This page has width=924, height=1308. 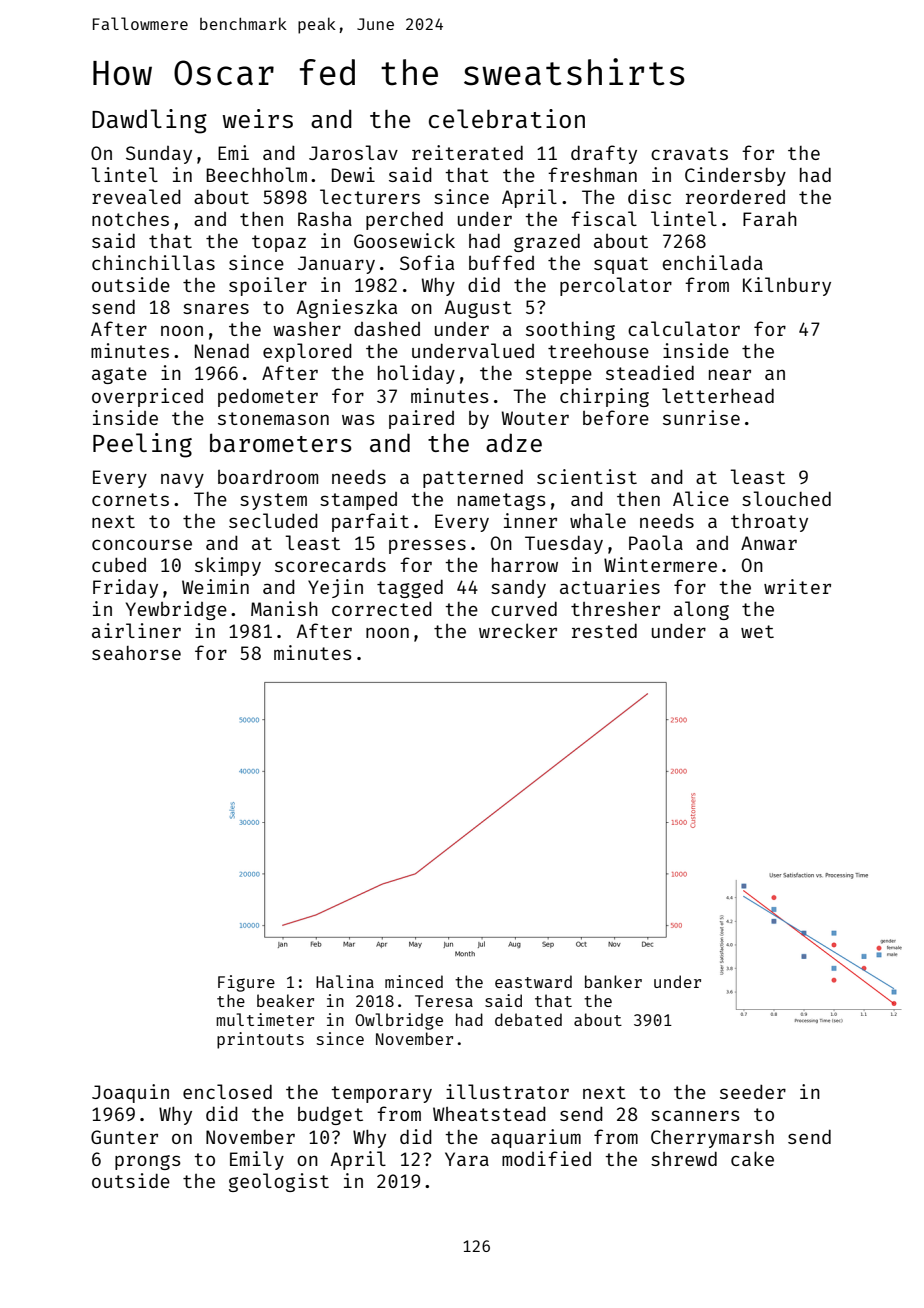 I want to click on treehouse, so click(x=598, y=351).
